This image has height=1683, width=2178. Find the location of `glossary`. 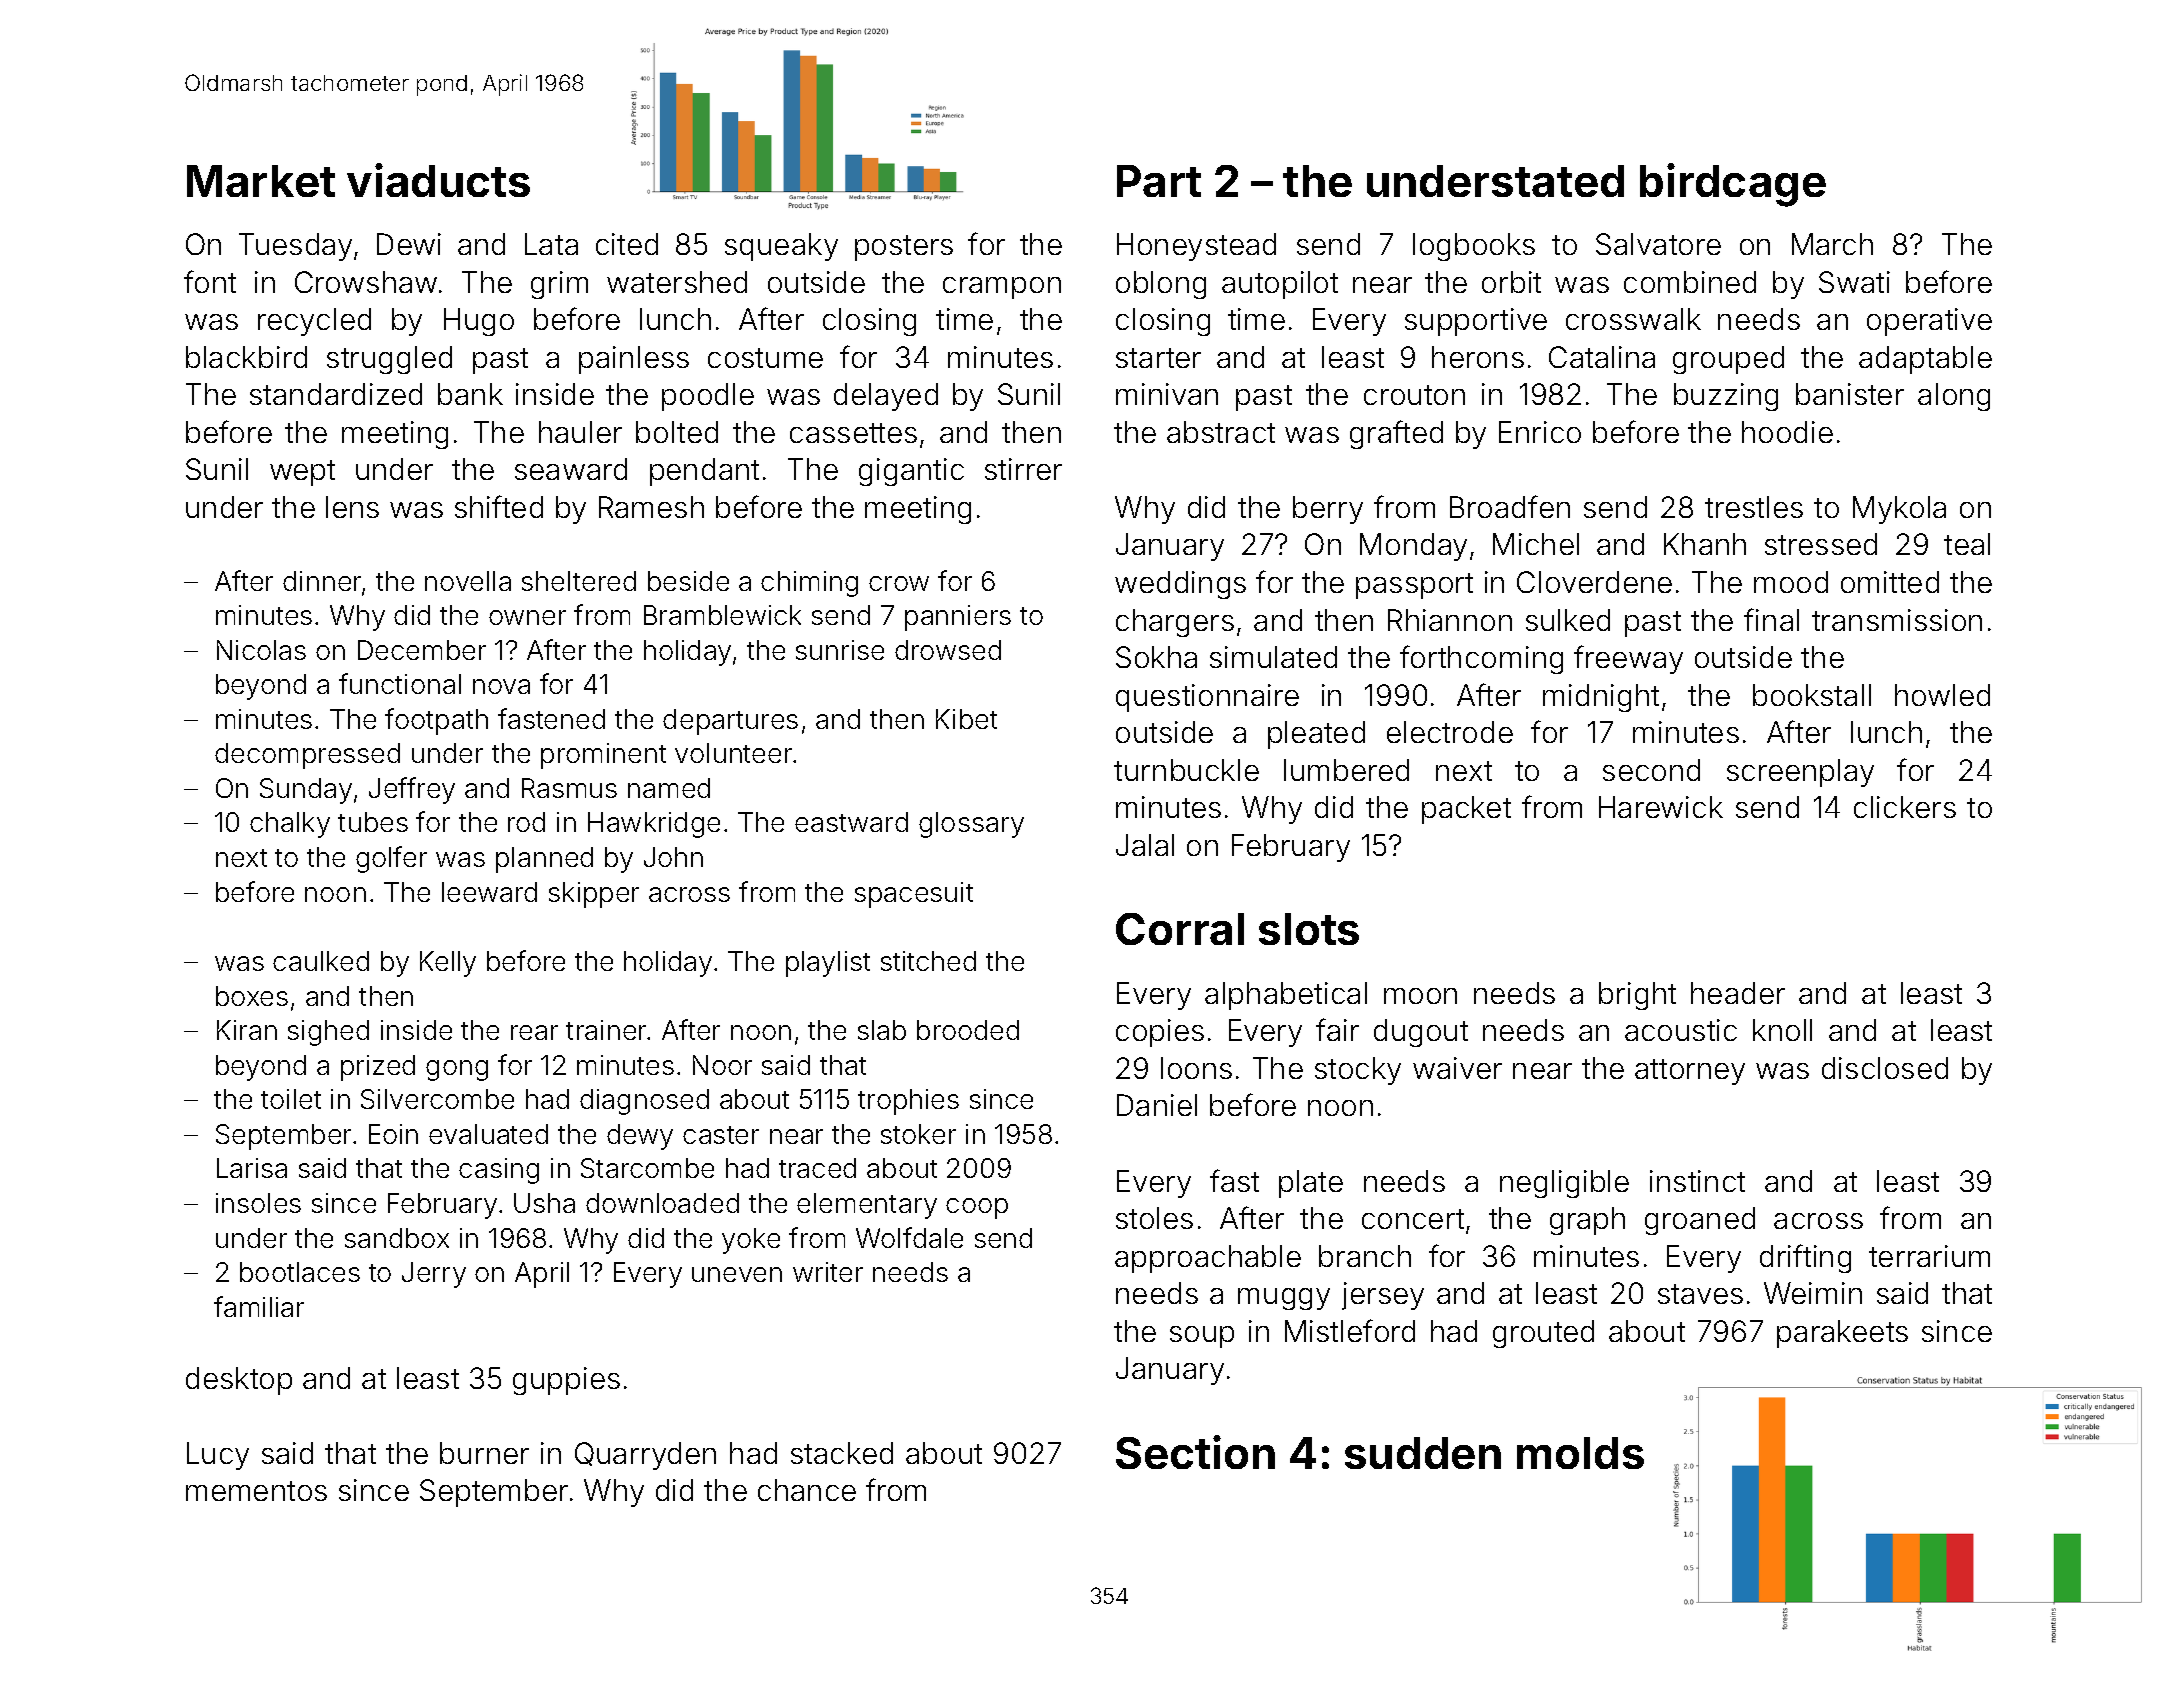

glossary is located at coordinates (971, 825).
